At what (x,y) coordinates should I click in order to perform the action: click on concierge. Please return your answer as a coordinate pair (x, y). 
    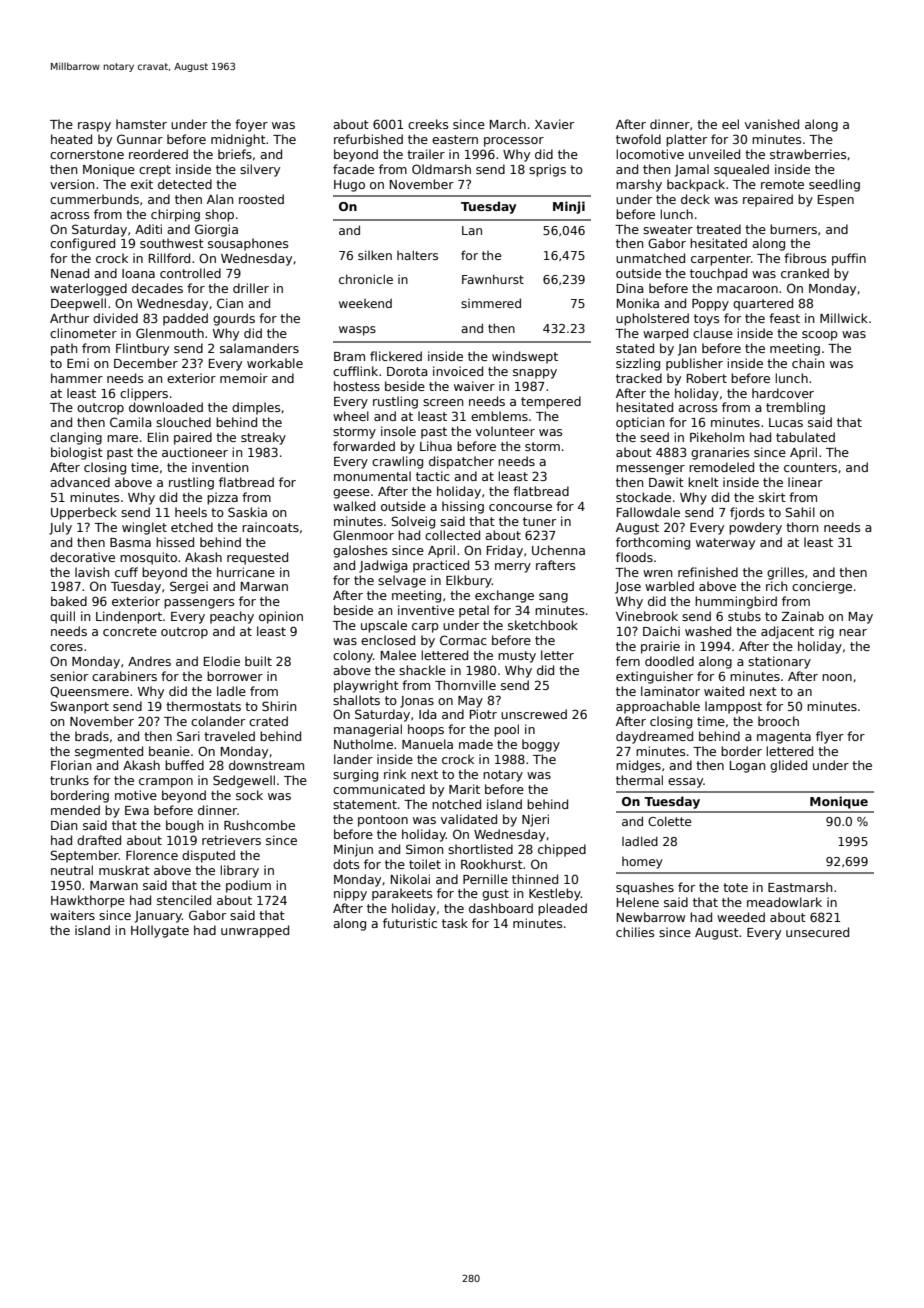
    Looking at the image, I should click on (822, 587).
